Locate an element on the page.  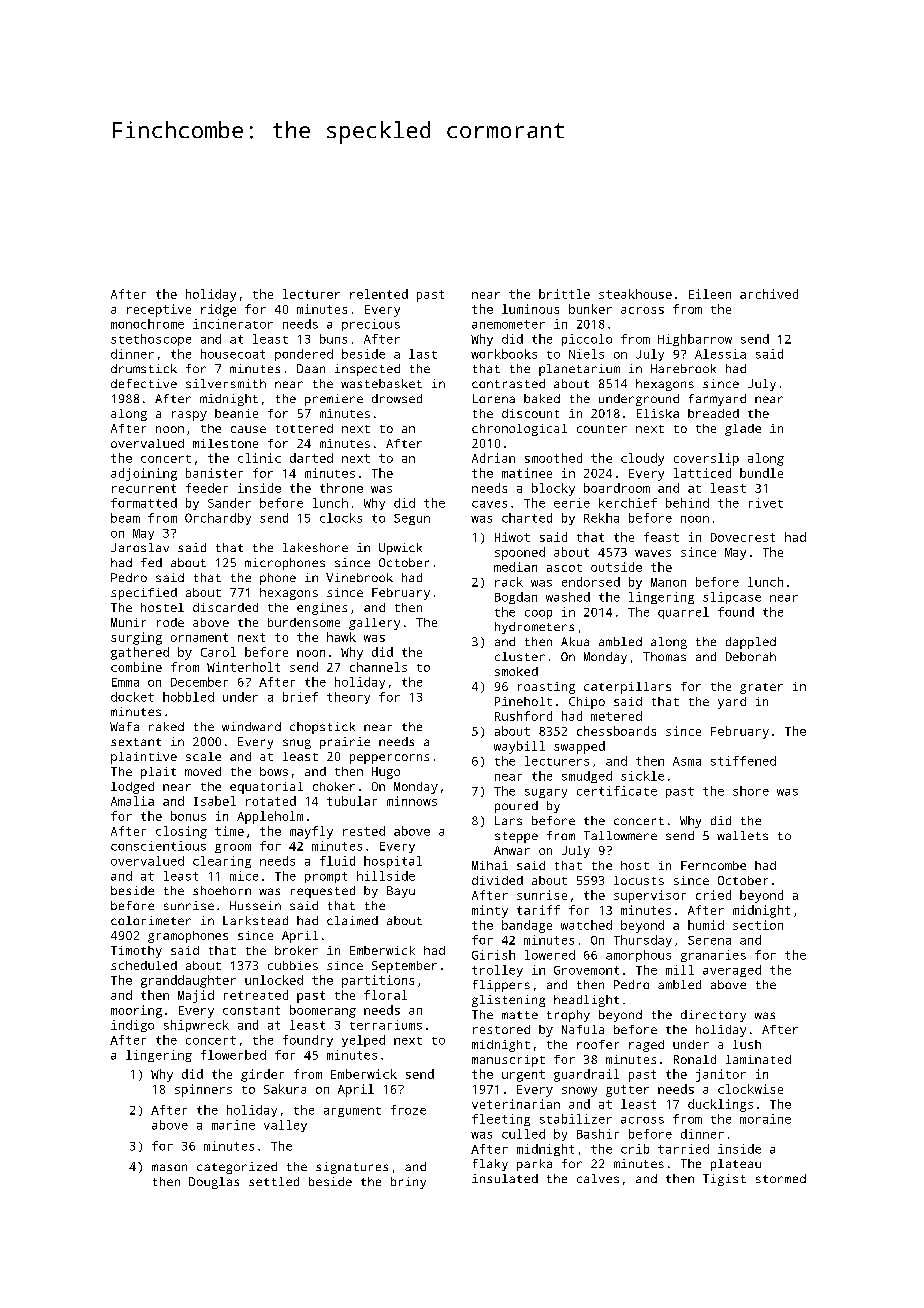
engines is located at coordinates (322, 609).
